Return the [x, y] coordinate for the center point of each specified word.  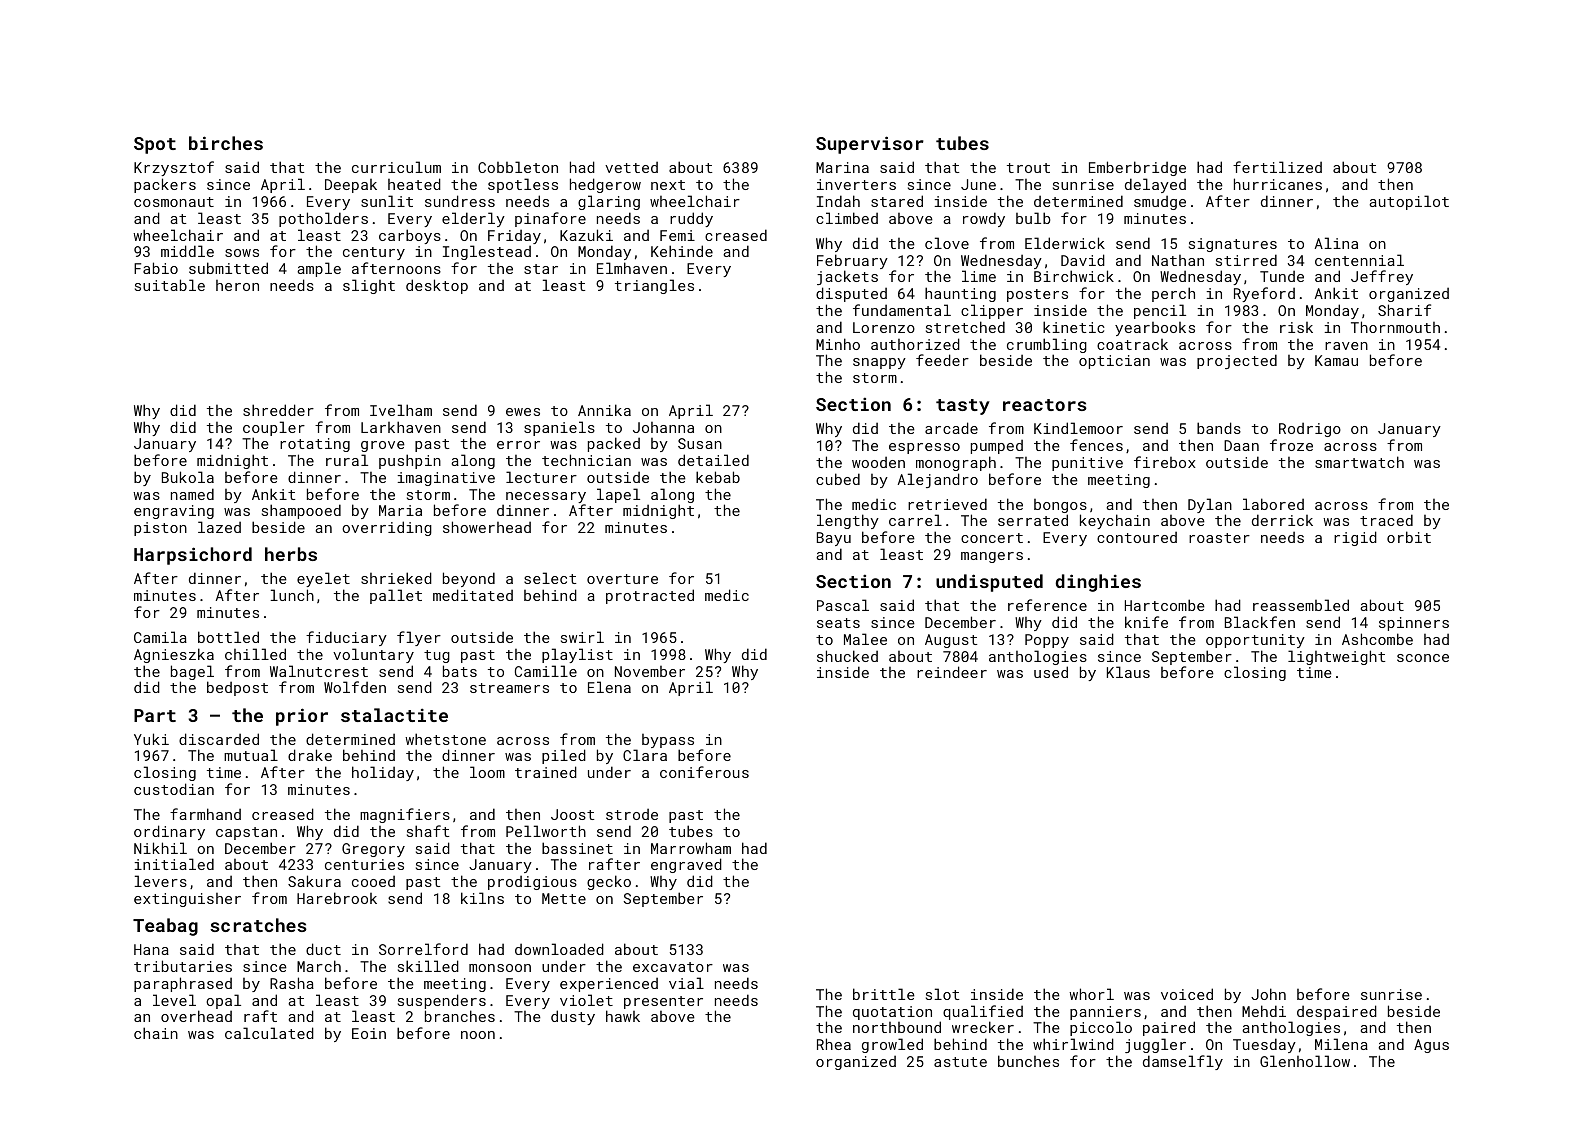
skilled [428, 966]
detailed [713, 460]
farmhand [205, 814]
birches [226, 143]
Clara [645, 755]
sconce [1423, 658]
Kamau [1336, 360]
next [668, 185]
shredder [278, 410]
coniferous [704, 772]
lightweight [1336, 657]
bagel [192, 672]
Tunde [1282, 276]
